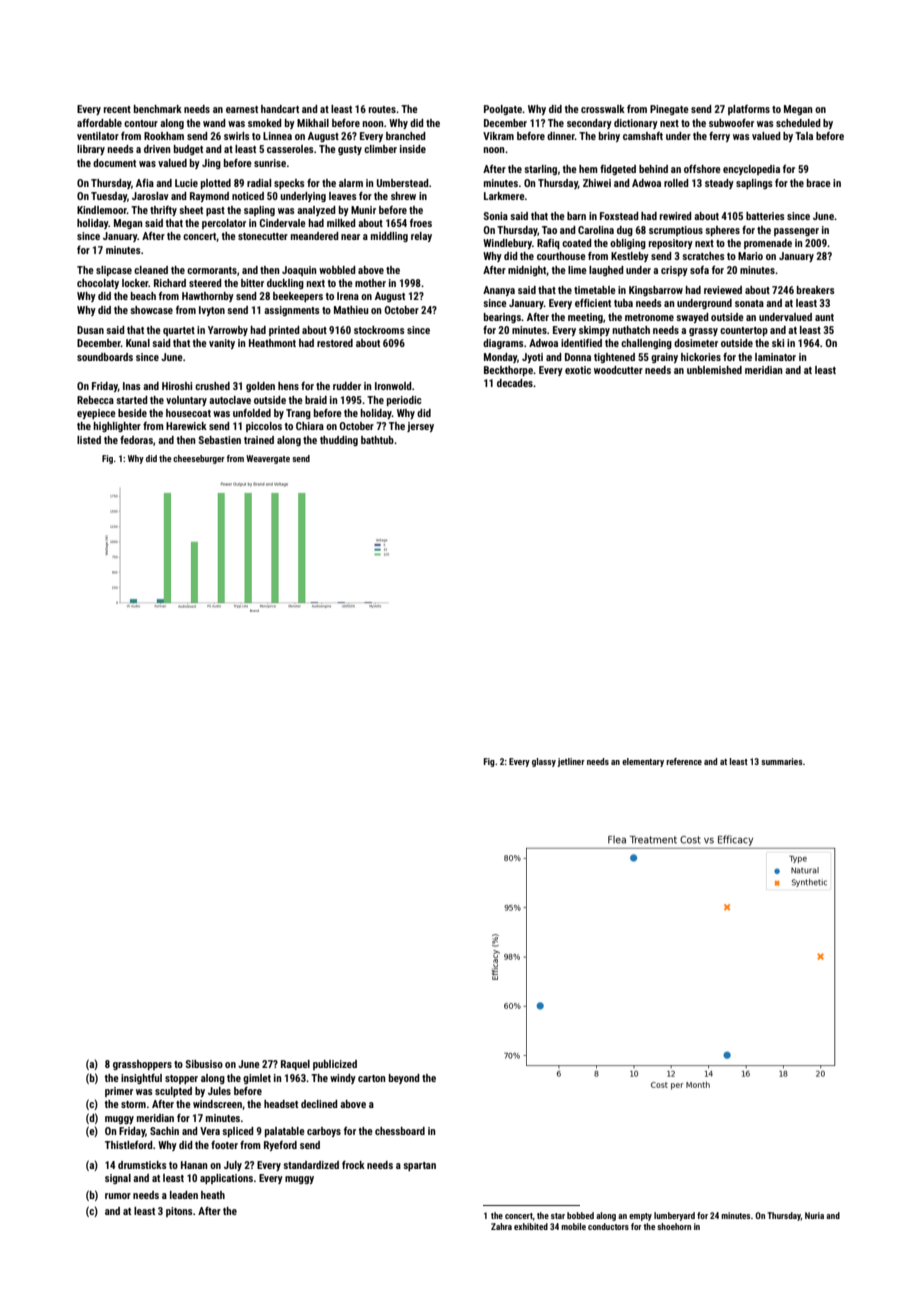  Describe the element at coordinates (419, 1166) in the page. I see `spartan` at that location.
